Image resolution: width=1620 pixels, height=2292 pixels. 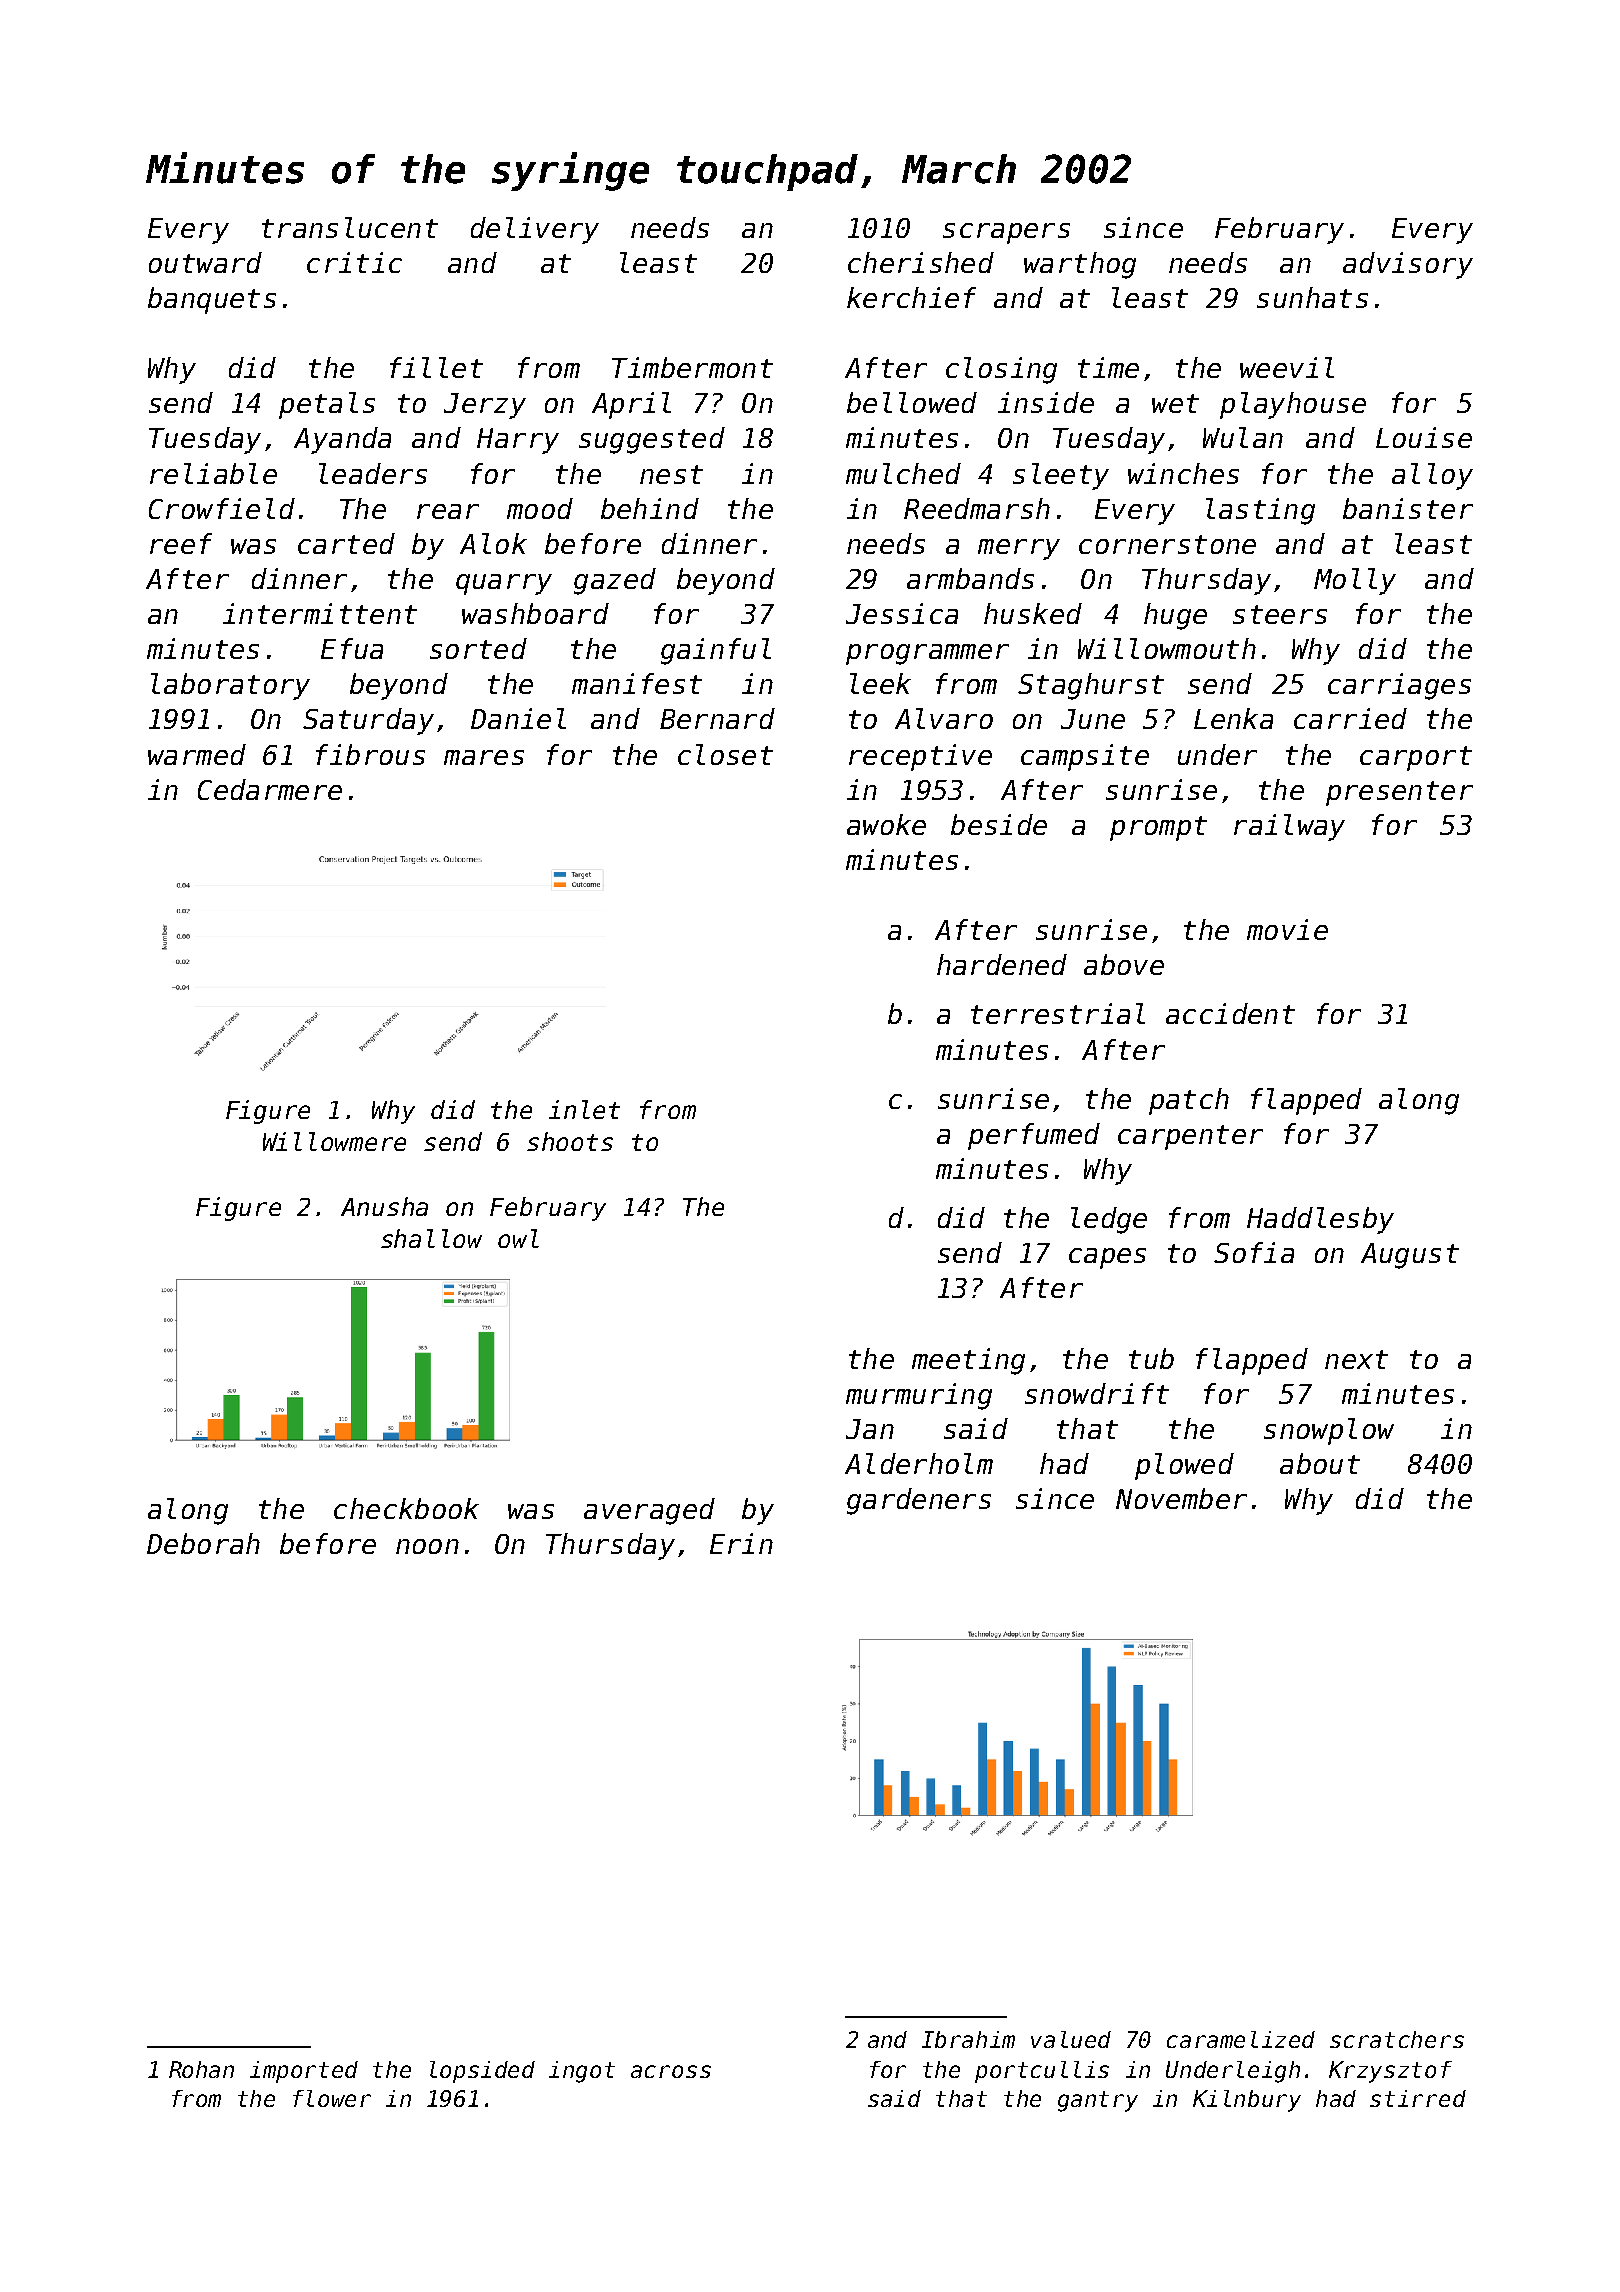 I want to click on reliable, so click(x=213, y=473).
